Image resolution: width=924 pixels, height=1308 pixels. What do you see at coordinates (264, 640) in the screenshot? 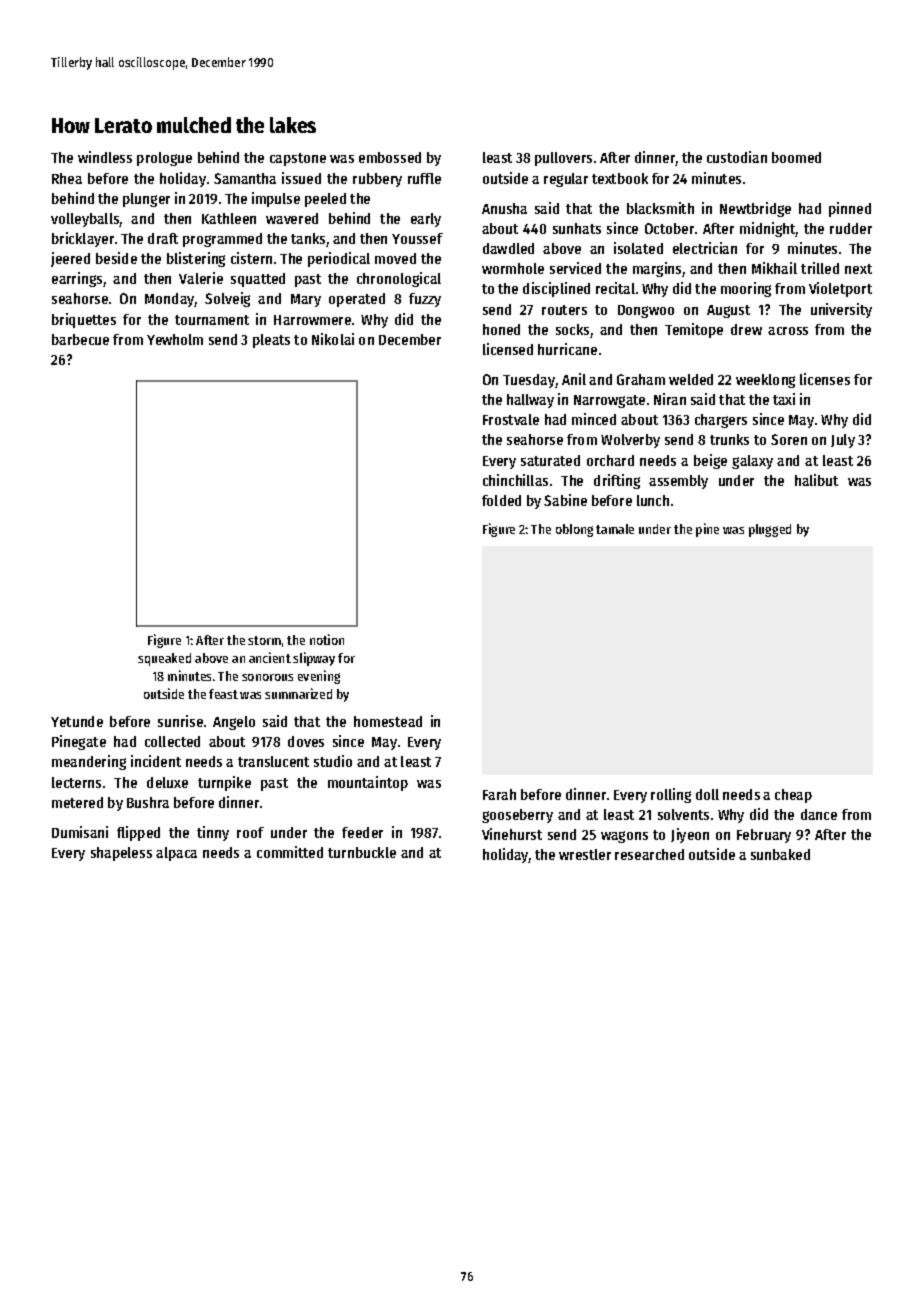
I see `storm` at bounding box center [264, 640].
